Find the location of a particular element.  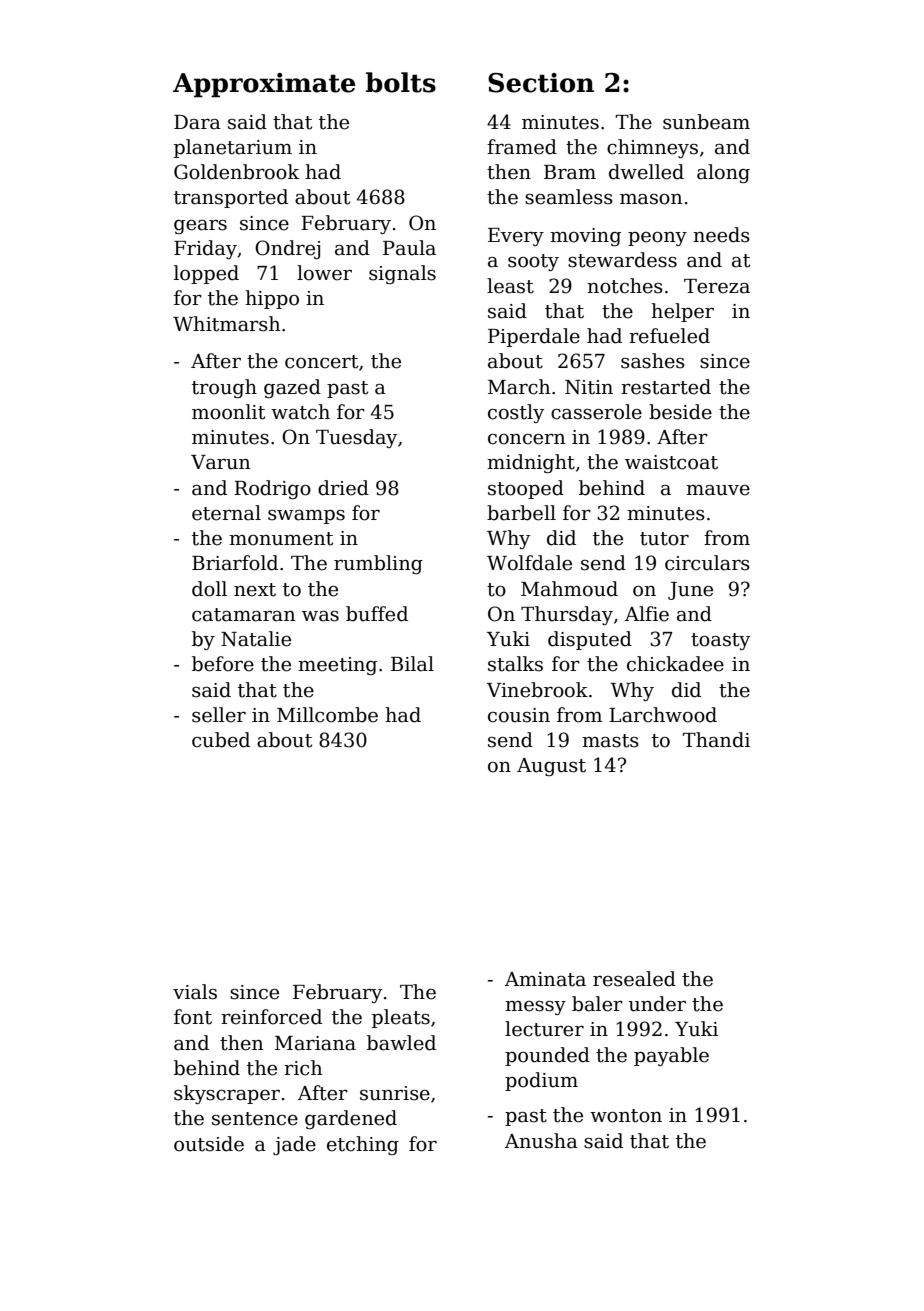

vials is located at coordinates (195, 992).
